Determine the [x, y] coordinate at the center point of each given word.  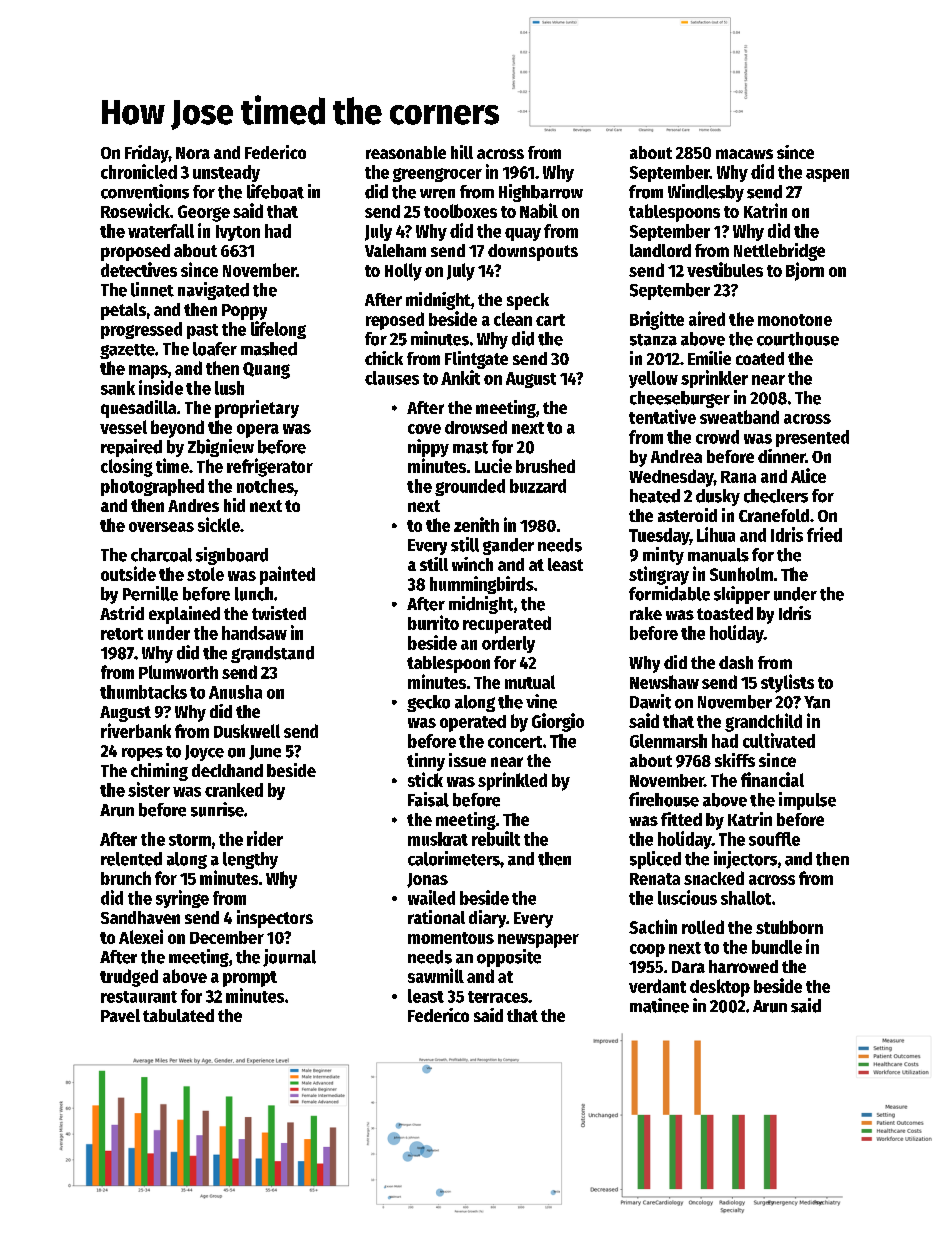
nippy [428, 448]
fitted [681, 819]
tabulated [178, 1015]
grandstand [272, 654]
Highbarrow [541, 193]
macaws [744, 154]
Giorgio [558, 722]
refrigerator [270, 467]
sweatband [739, 417]
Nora [193, 153]
